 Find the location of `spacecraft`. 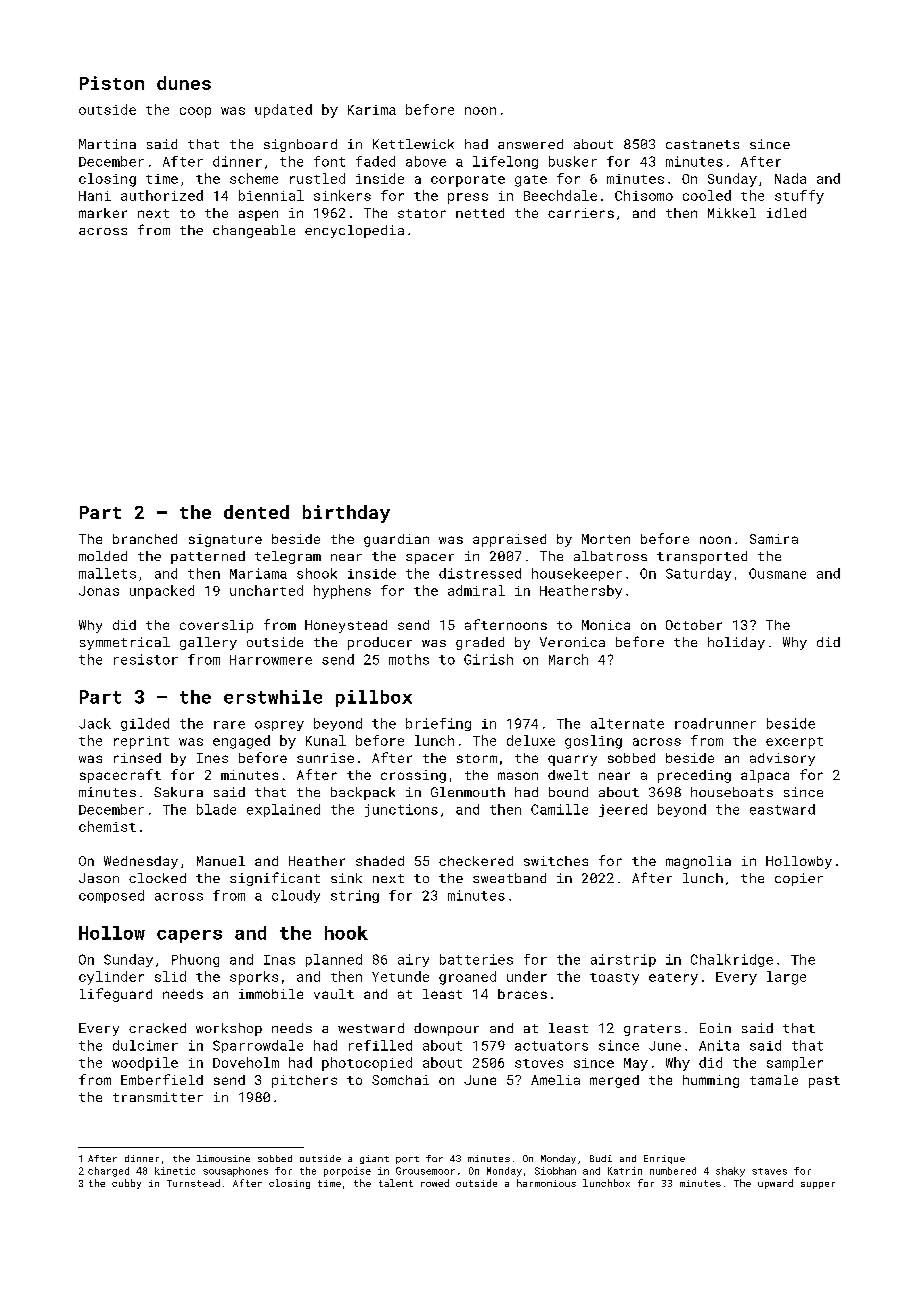

spacecraft is located at coordinates (120, 776).
